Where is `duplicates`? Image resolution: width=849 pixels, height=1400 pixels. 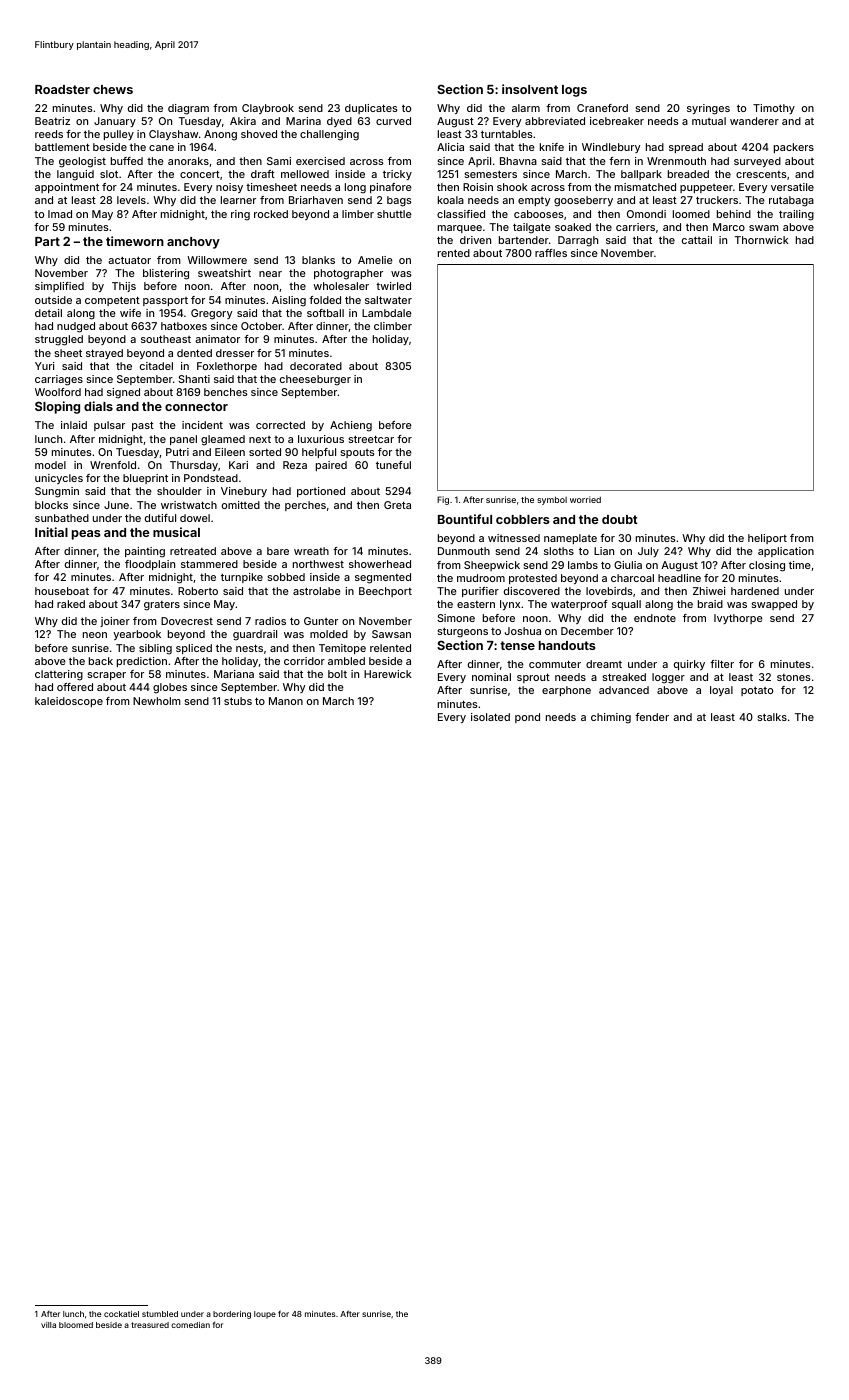 duplicates is located at coordinates (371, 109).
